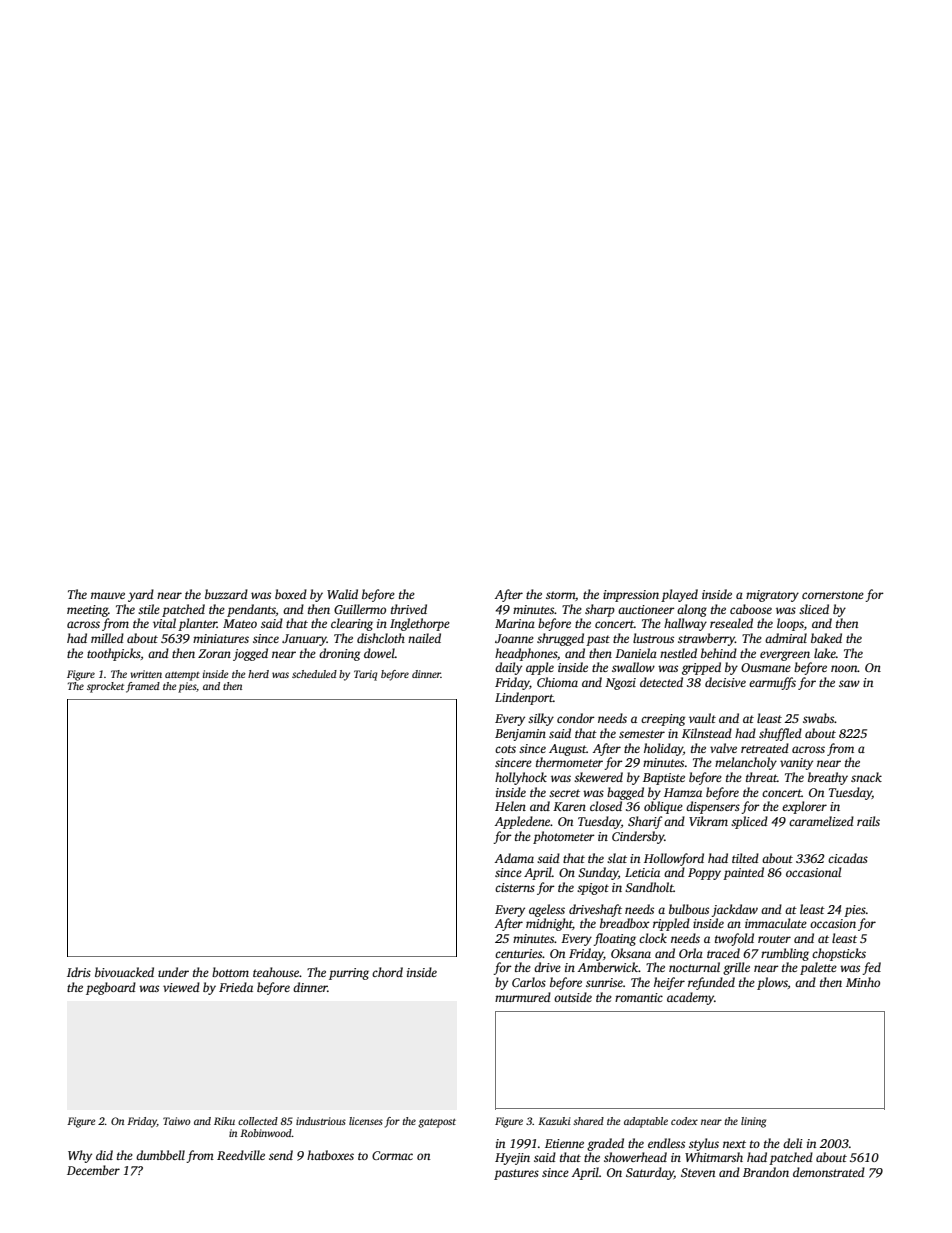 This document has height=1233, width=952. What do you see at coordinates (743, 873) in the document?
I see `painted` at bounding box center [743, 873].
